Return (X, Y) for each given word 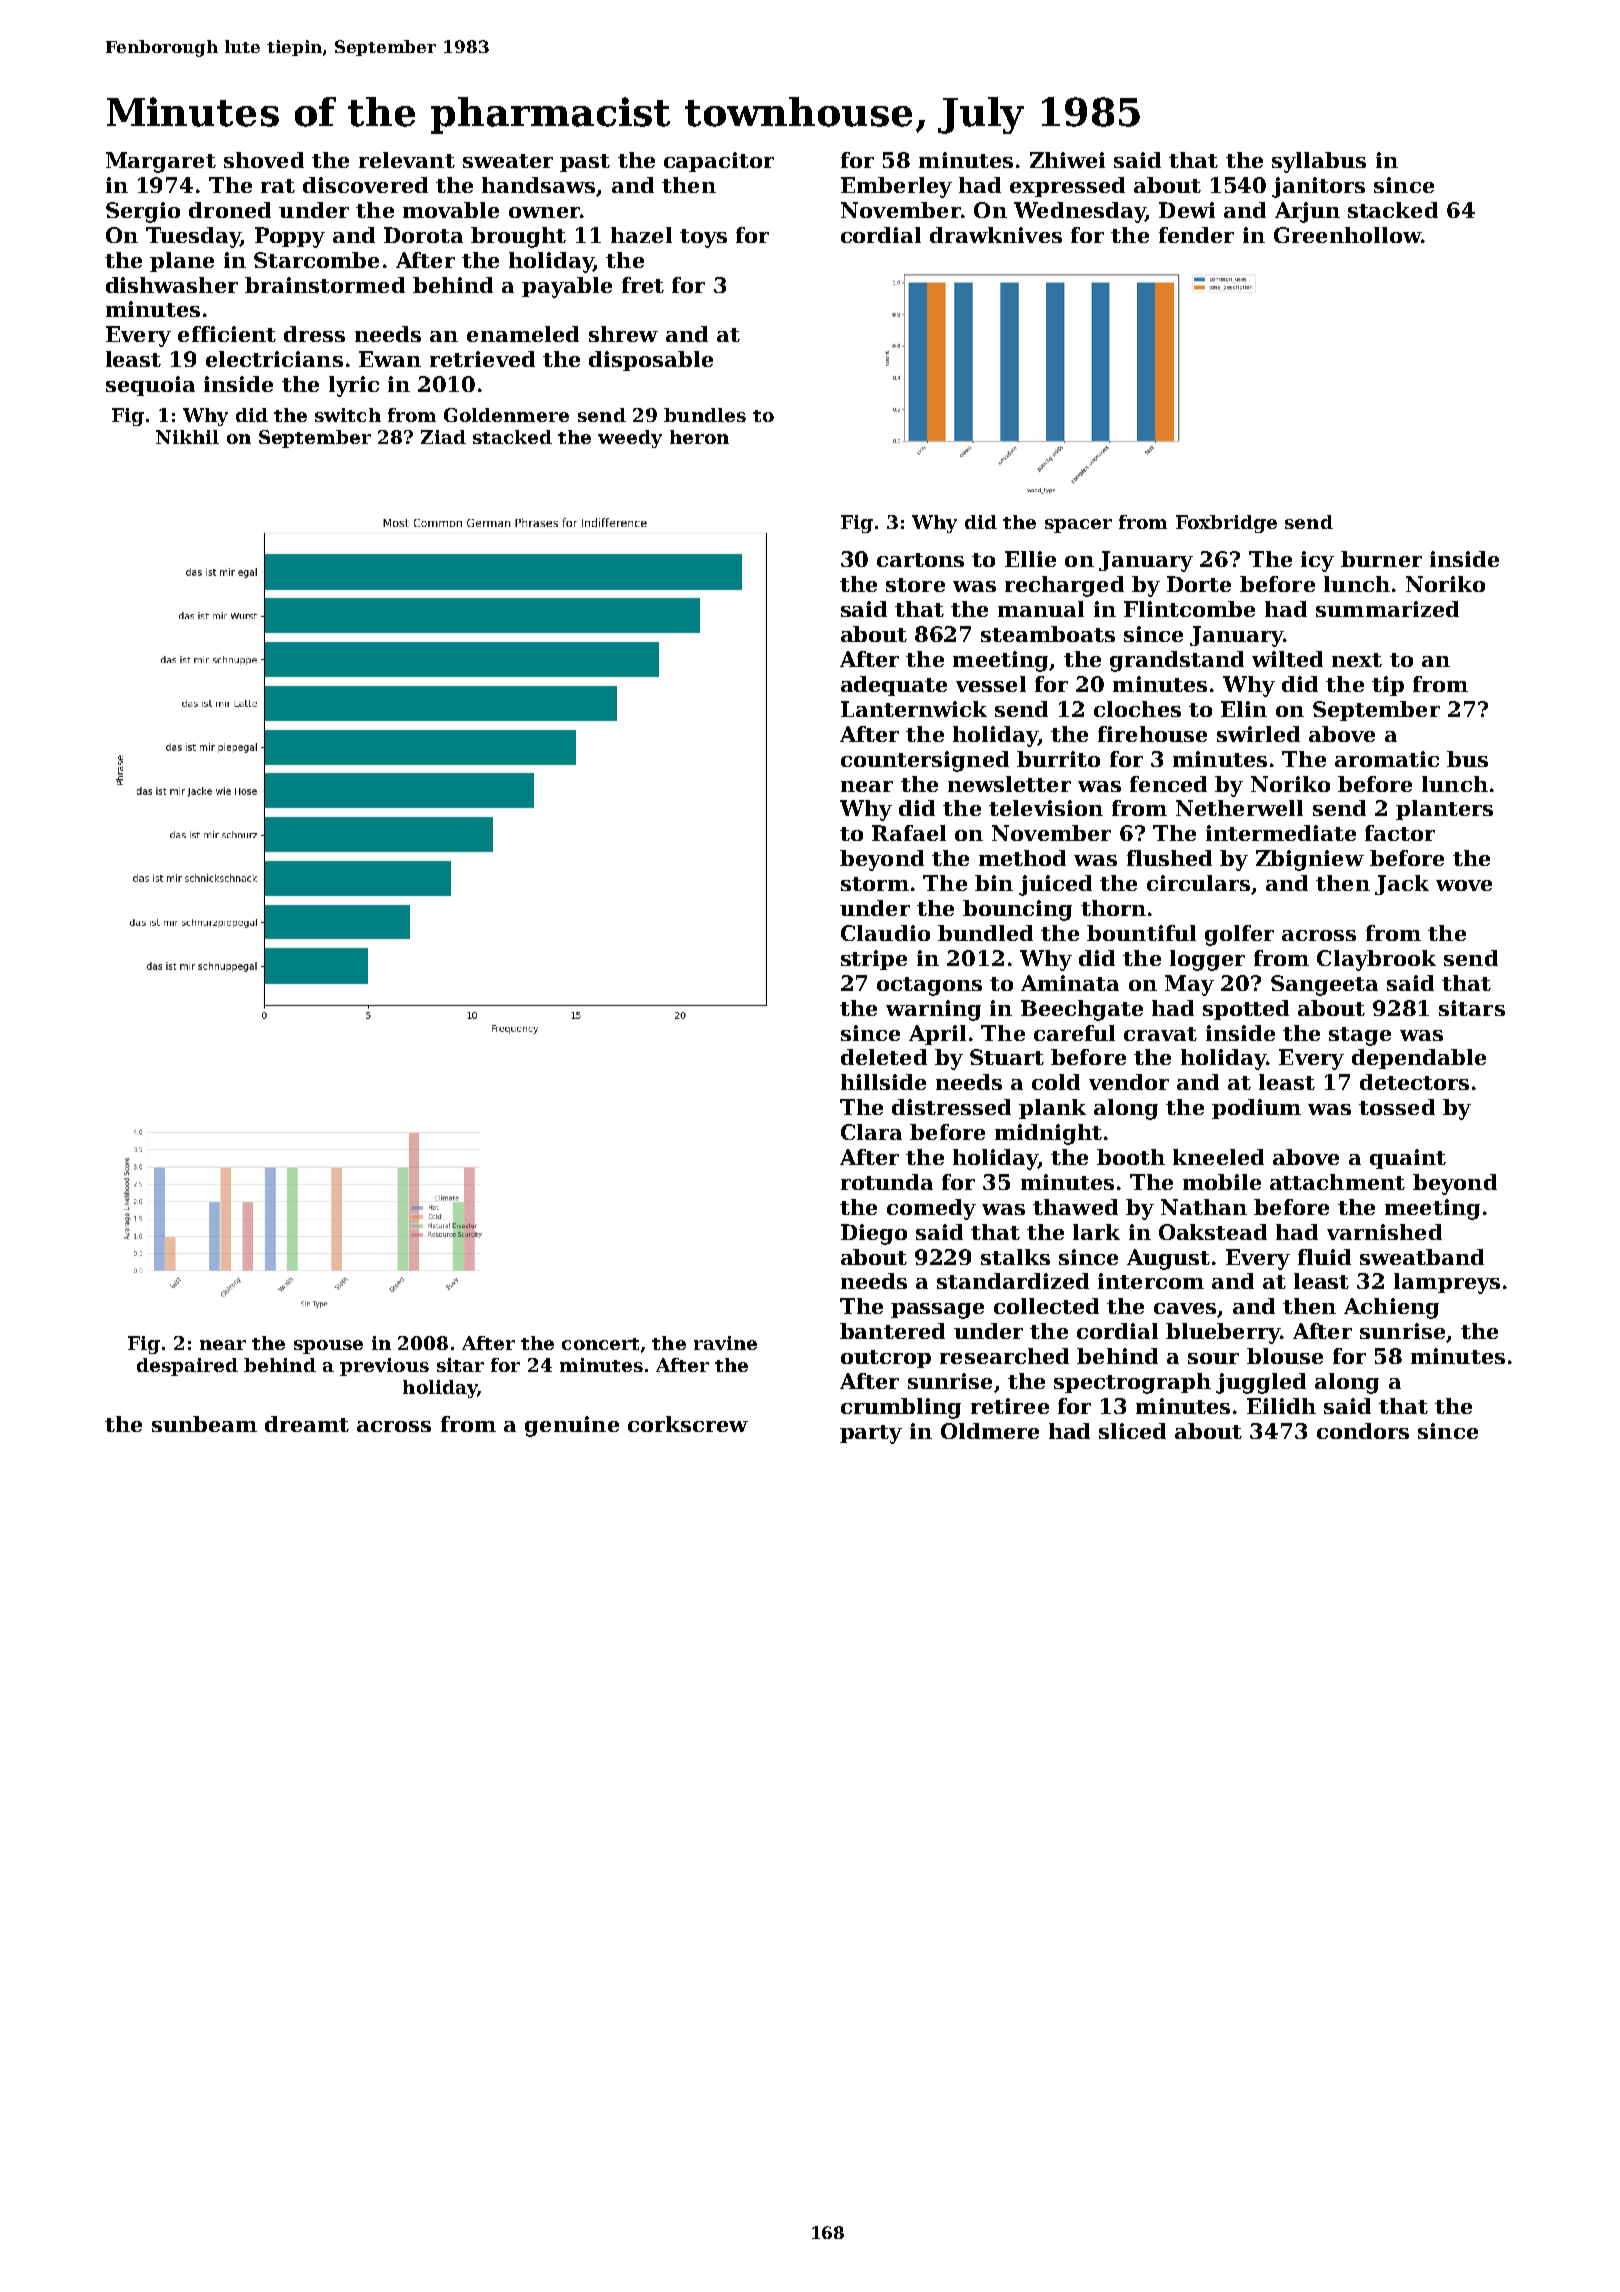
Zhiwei (1067, 160)
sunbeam (204, 1424)
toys (703, 238)
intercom (1151, 1281)
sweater (508, 161)
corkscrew (688, 1424)
